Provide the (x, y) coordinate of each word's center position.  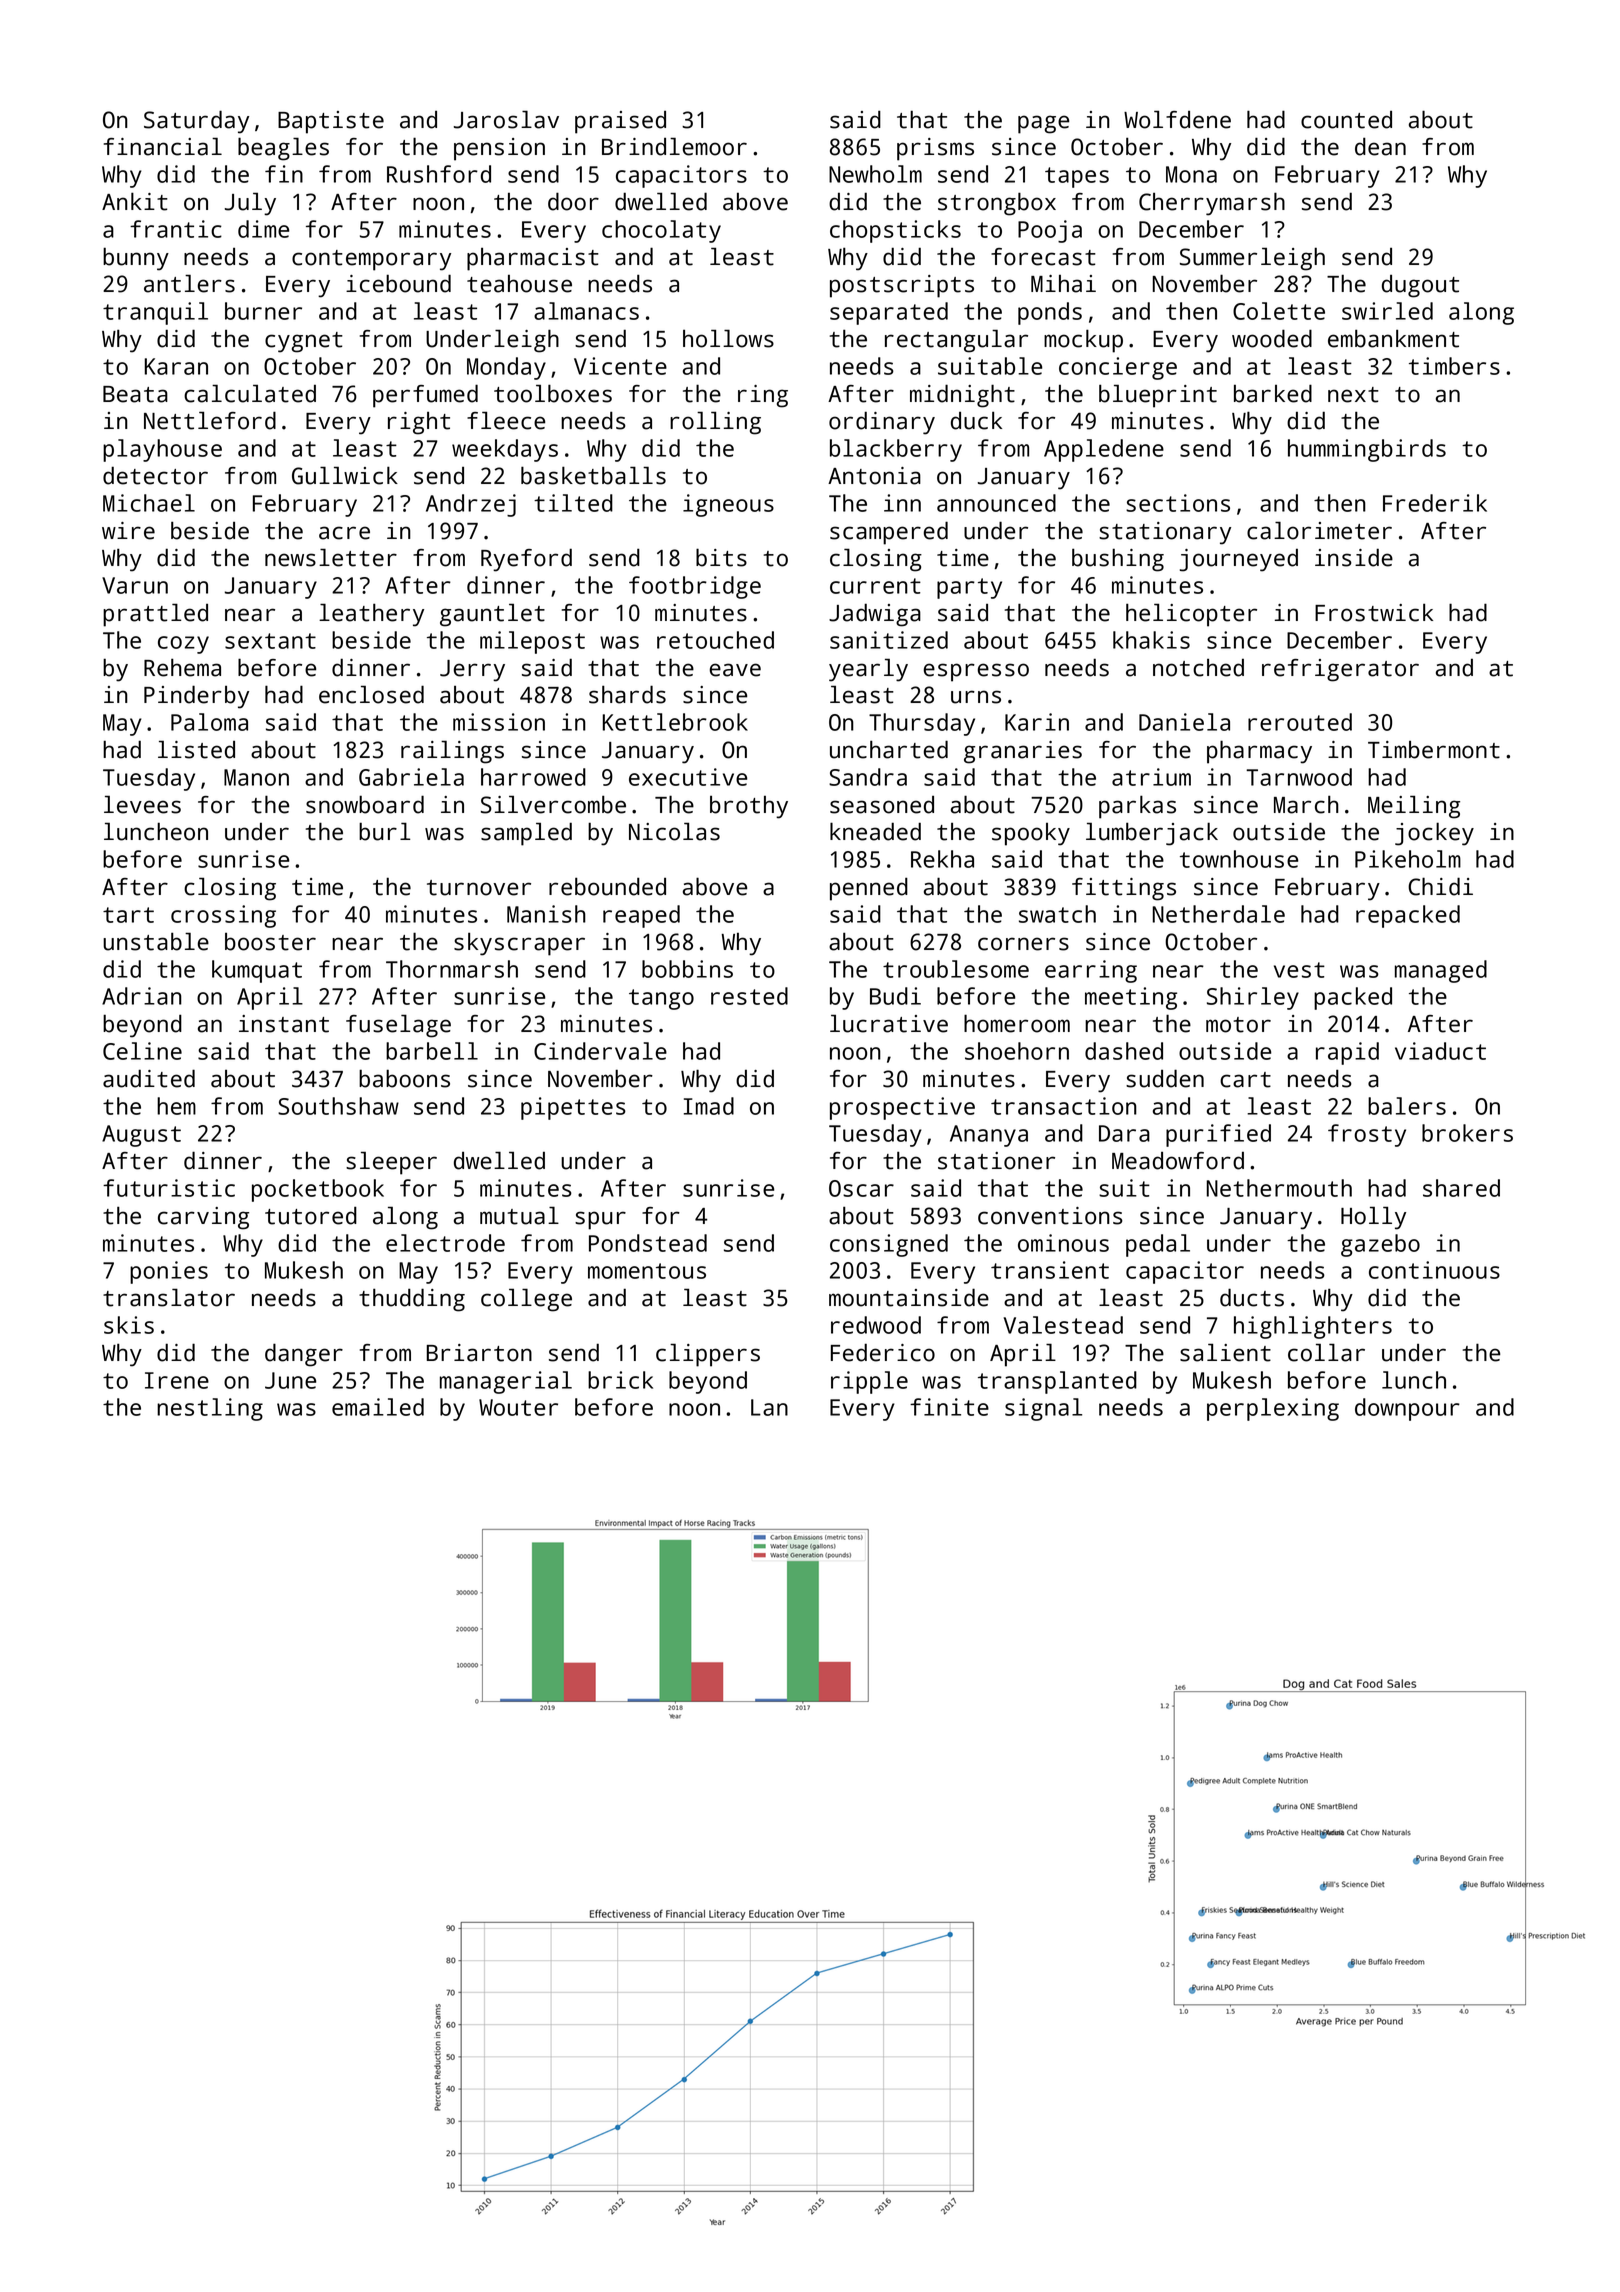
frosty (1367, 1135)
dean (1380, 146)
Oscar (861, 1188)
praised (620, 122)
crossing (223, 916)
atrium (1151, 777)
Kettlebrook (675, 722)
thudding (412, 1300)
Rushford (439, 174)
